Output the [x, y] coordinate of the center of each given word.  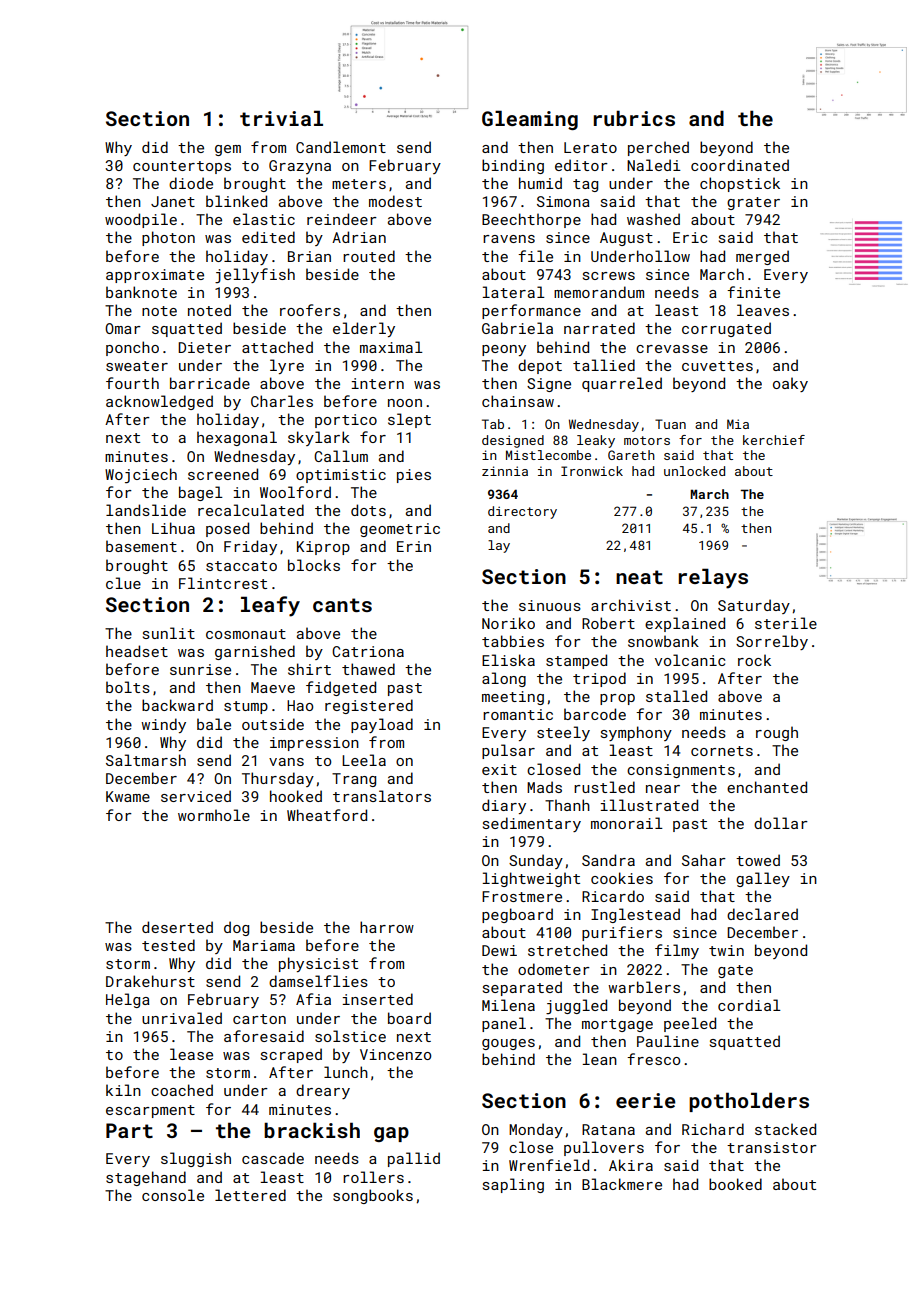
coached [182, 1090]
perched [658, 148]
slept [409, 420]
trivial [281, 118]
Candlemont [341, 147]
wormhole [214, 815]
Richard [713, 1129]
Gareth [631, 455]
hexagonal [237, 438]
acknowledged [159, 402]
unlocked [694, 471]
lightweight [531, 879]
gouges [508, 1044]
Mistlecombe [548, 455]
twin [726, 950]
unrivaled [182, 1018]
